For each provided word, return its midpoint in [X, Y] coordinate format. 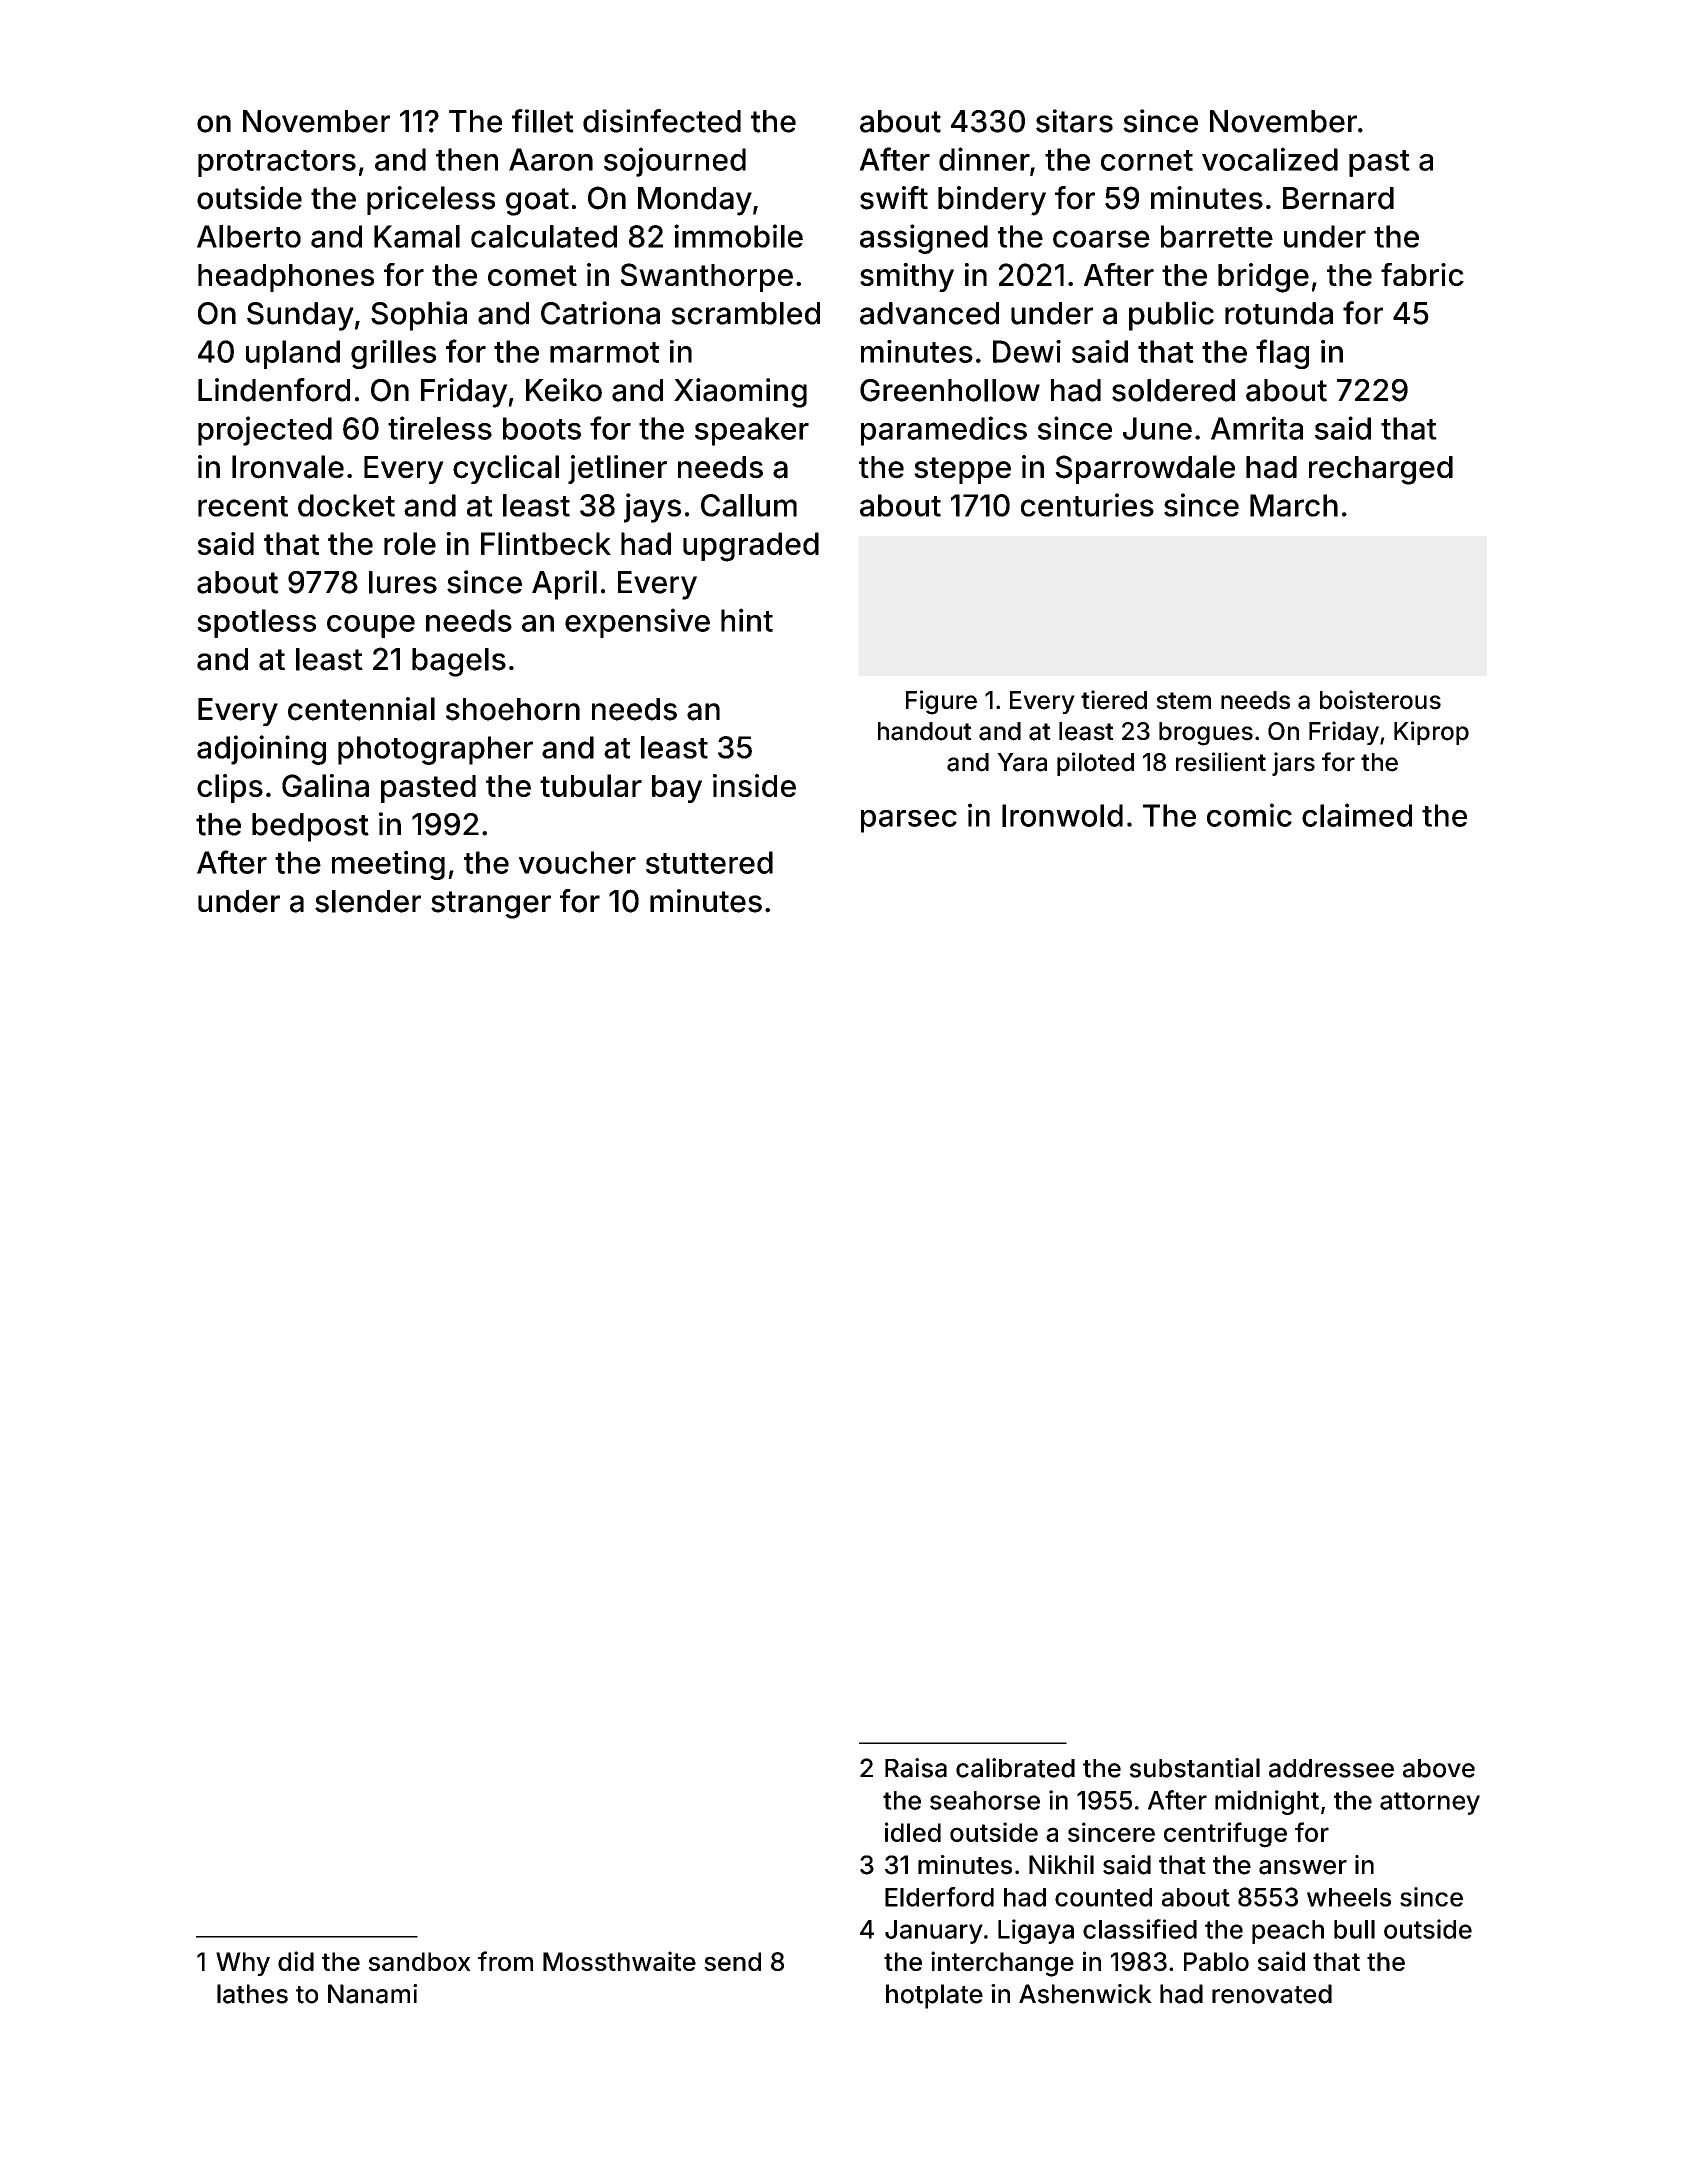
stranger [491, 905]
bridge [1263, 278]
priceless [431, 200]
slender [368, 901]
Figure [941, 702]
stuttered [709, 862]
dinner [984, 159]
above [1439, 1768]
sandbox [420, 1961]
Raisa [916, 1768]
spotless [256, 623]
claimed [1357, 815]
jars [1293, 764]
